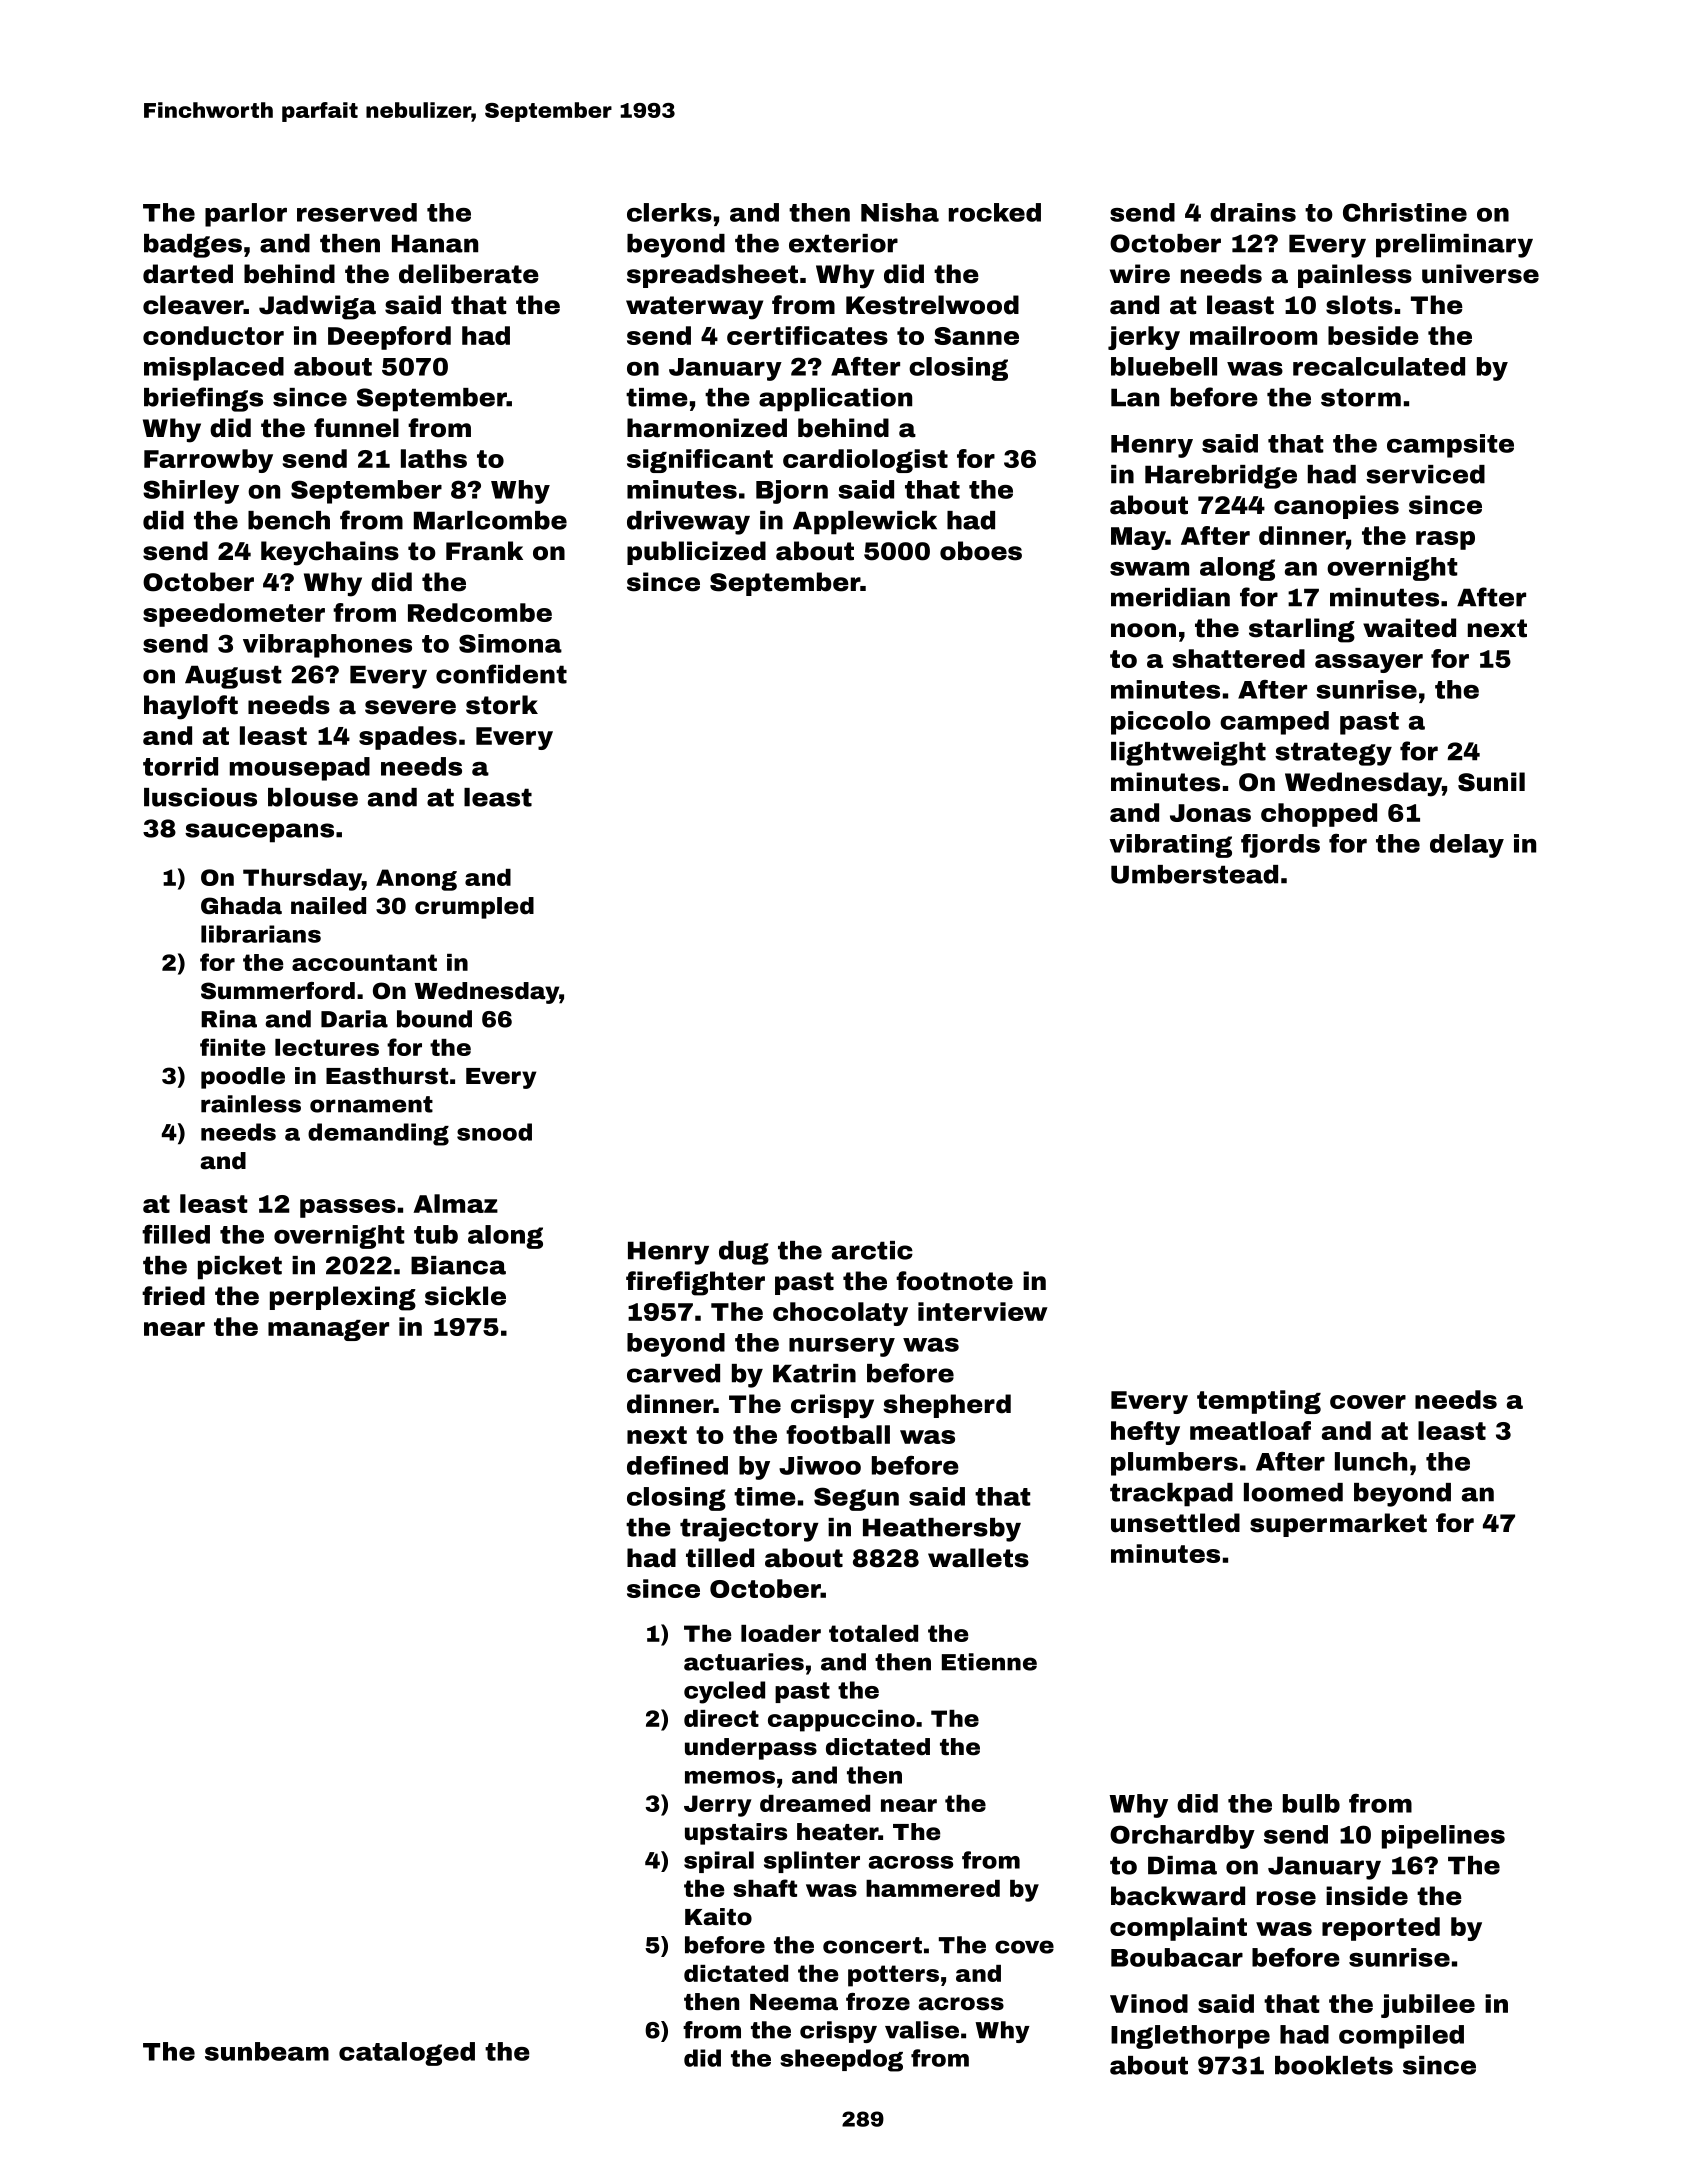 This page has width=1683, height=2178. I want to click on Sunil, so click(1491, 782).
